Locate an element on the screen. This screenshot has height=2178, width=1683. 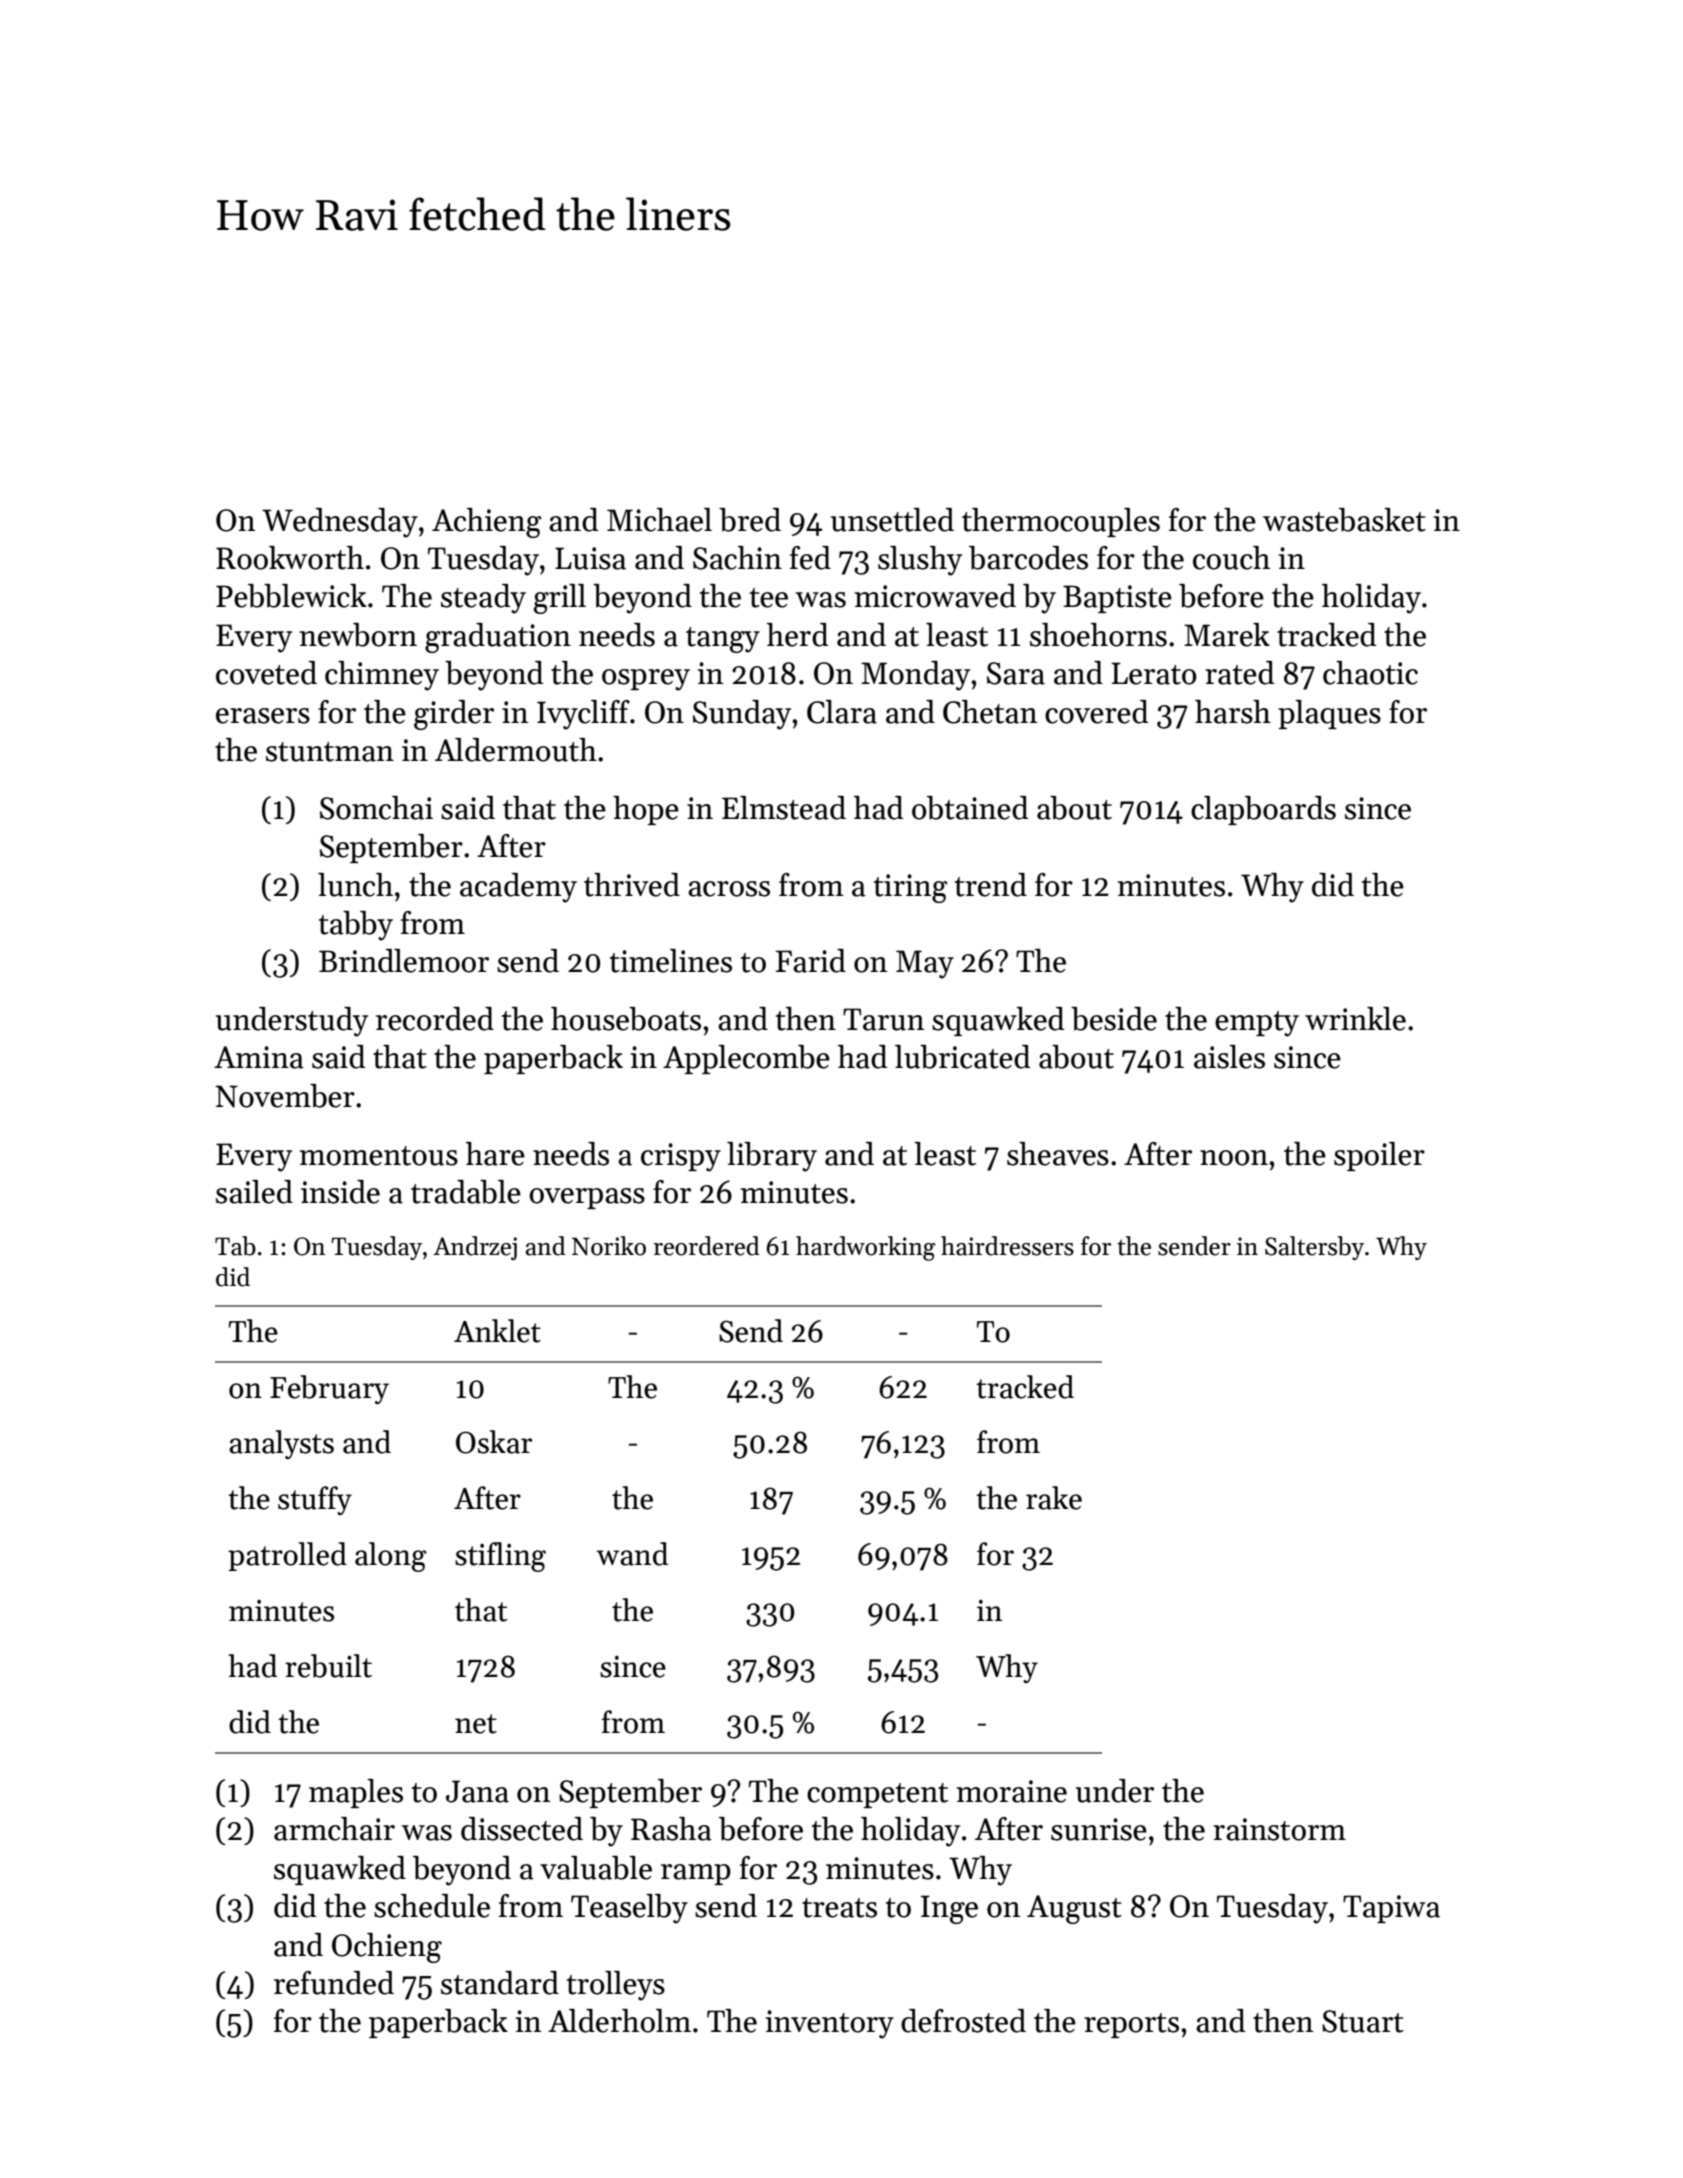
chaotic is located at coordinates (1370, 673).
